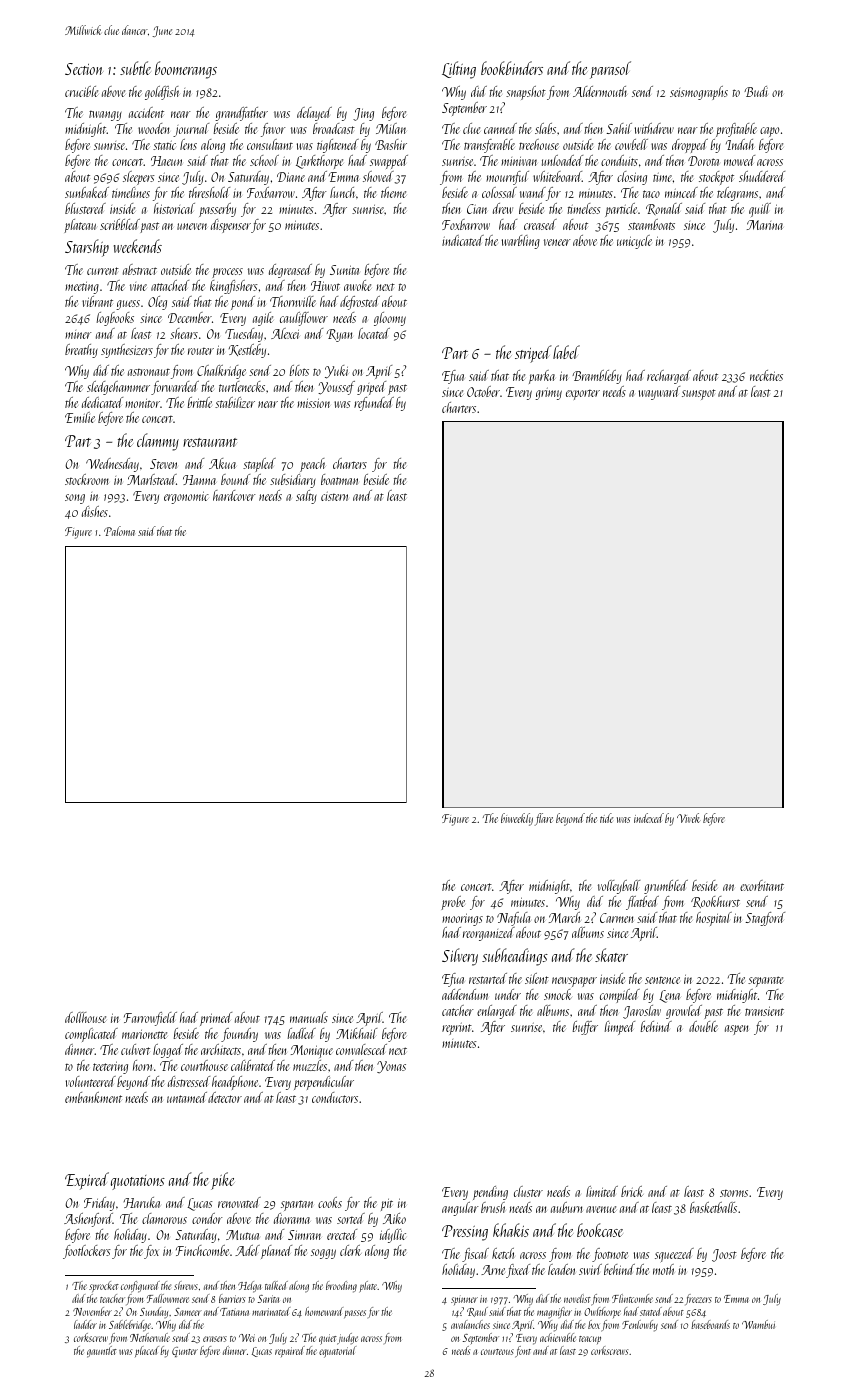 The image size is (849, 1400). Describe the element at coordinates (737, 1030) in the screenshot. I see `aspen` at that location.
